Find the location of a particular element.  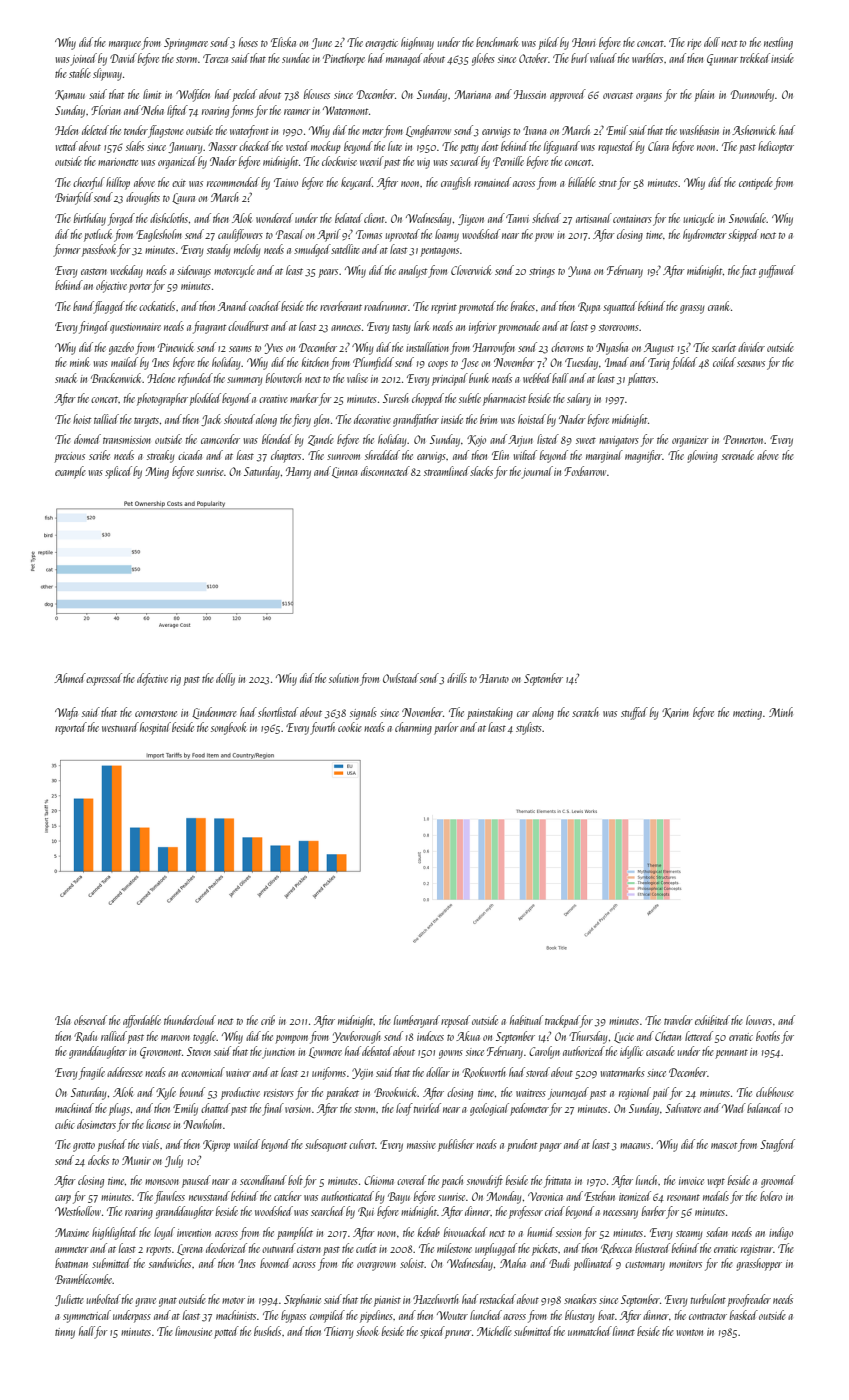

Stagford is located at coordinates (777, 1145).
